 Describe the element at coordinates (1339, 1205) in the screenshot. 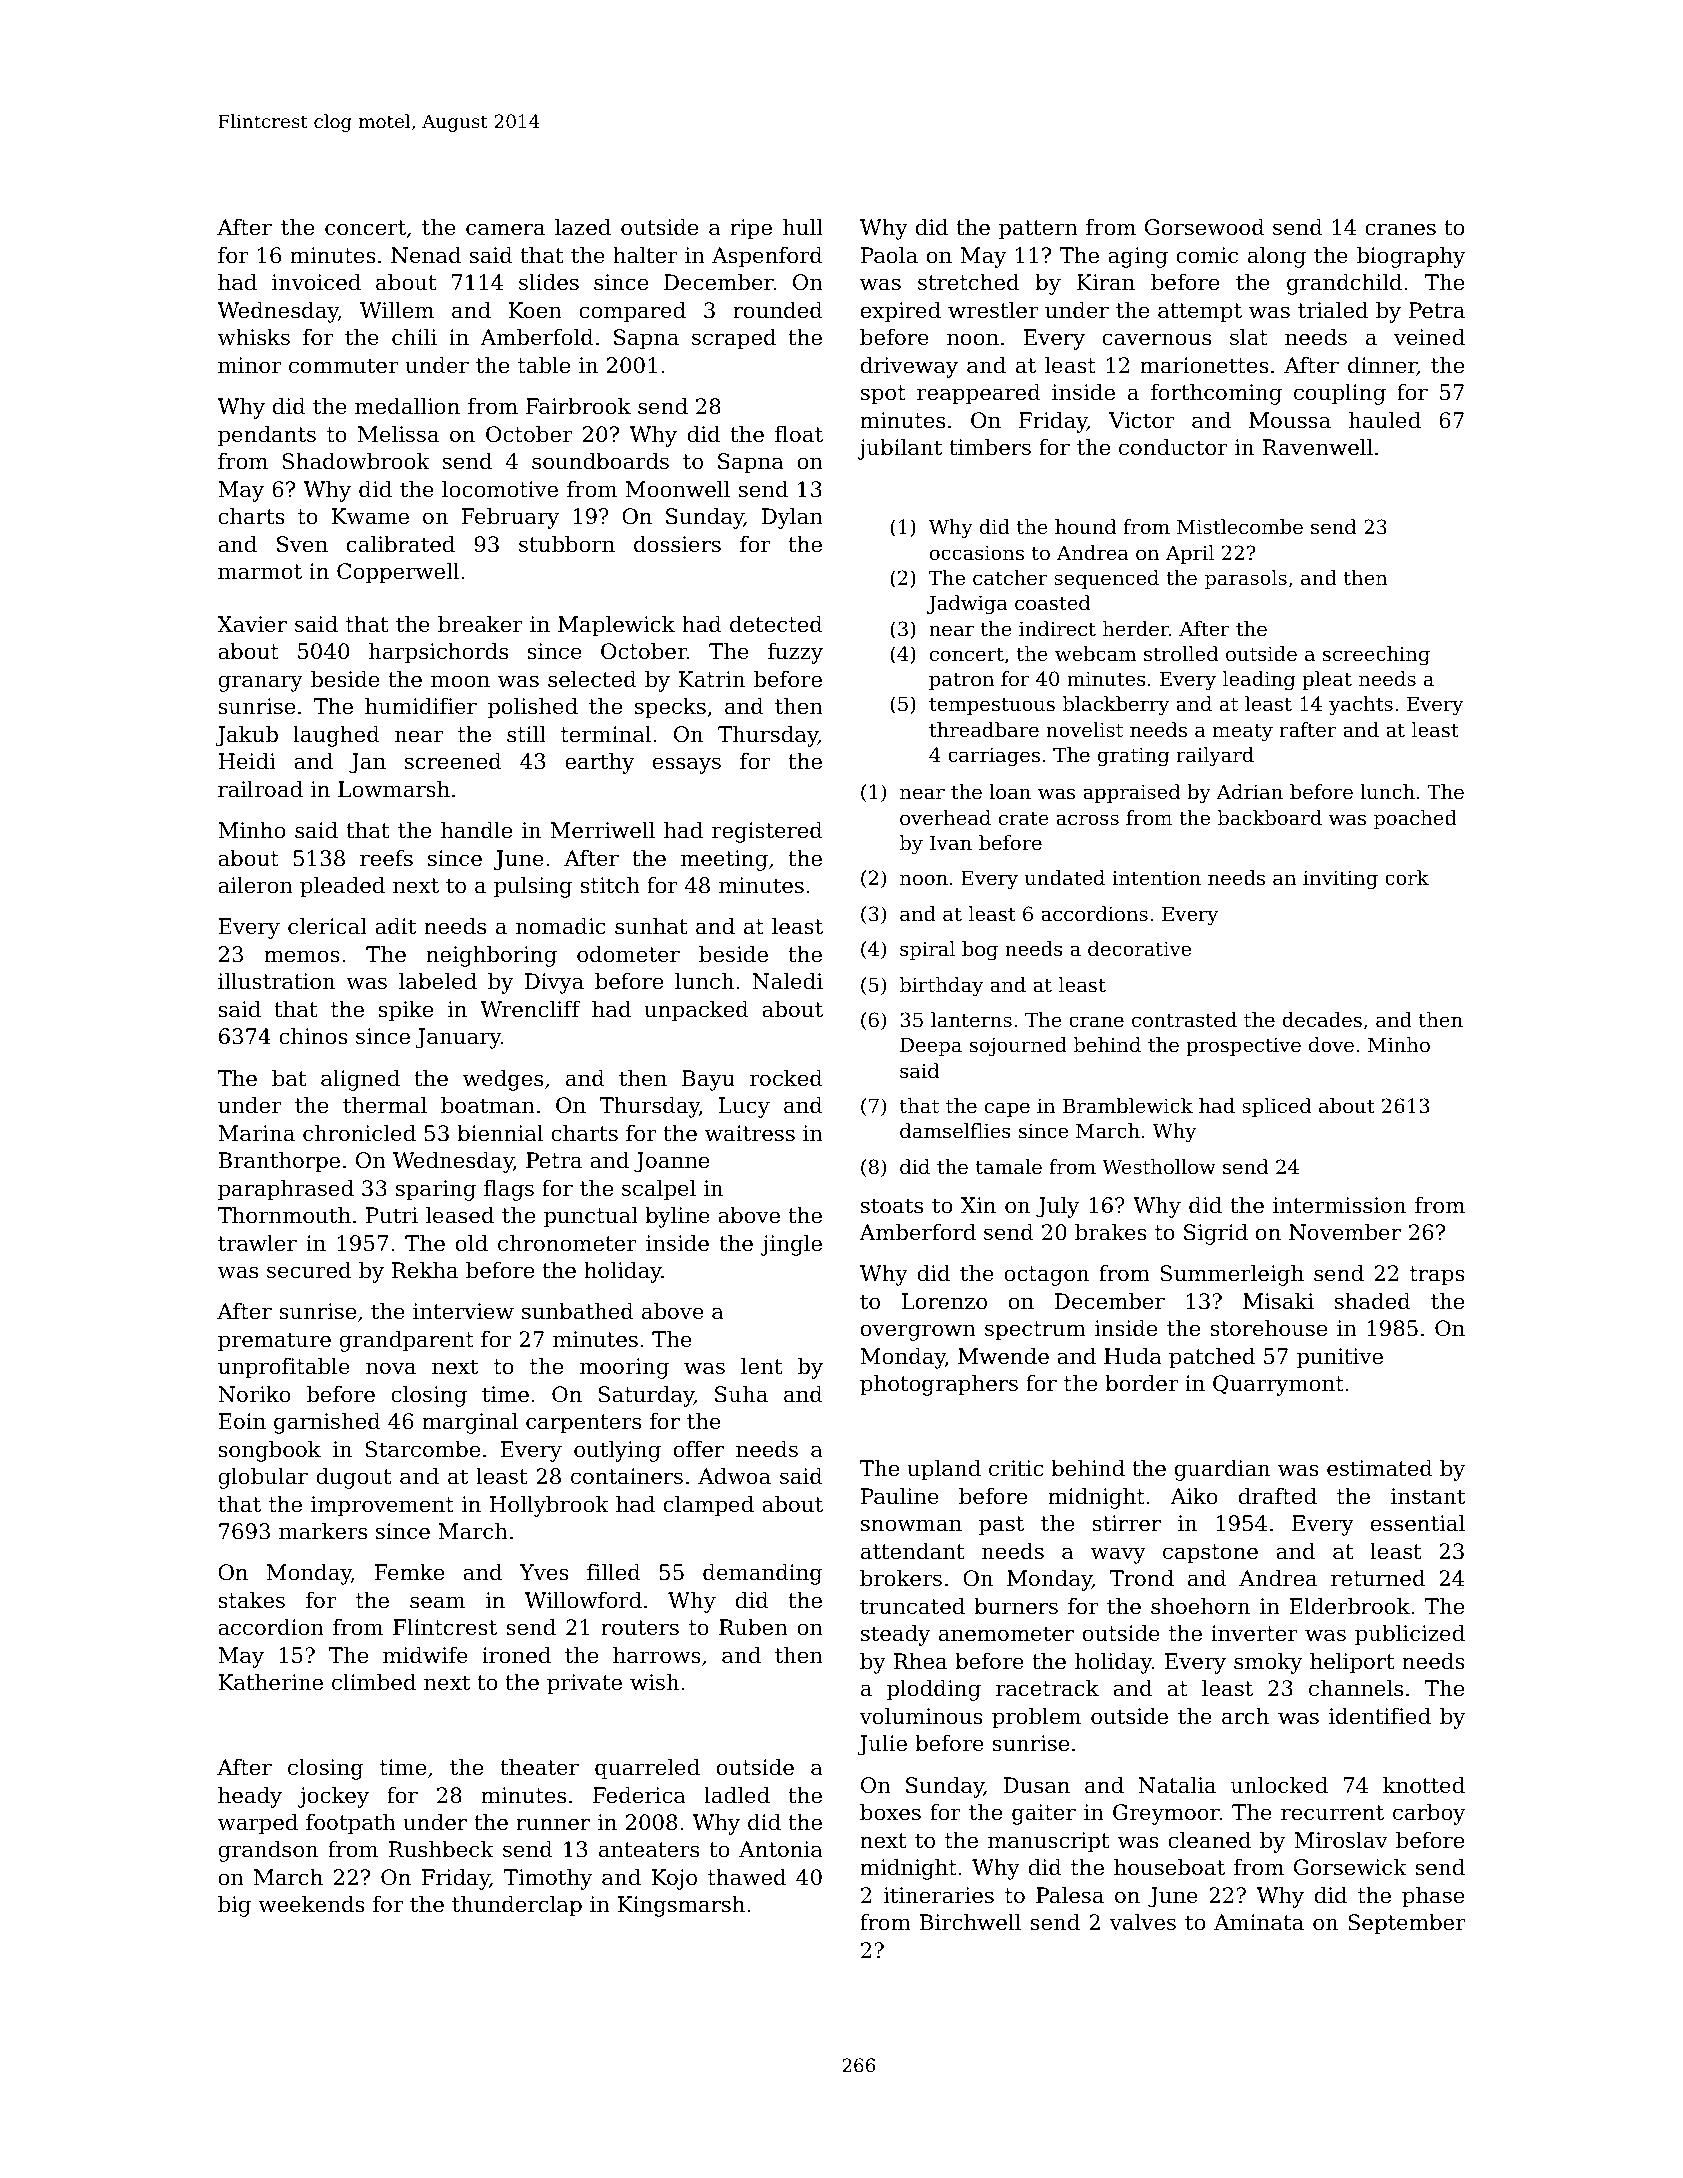

I see `intermission` at that location.
